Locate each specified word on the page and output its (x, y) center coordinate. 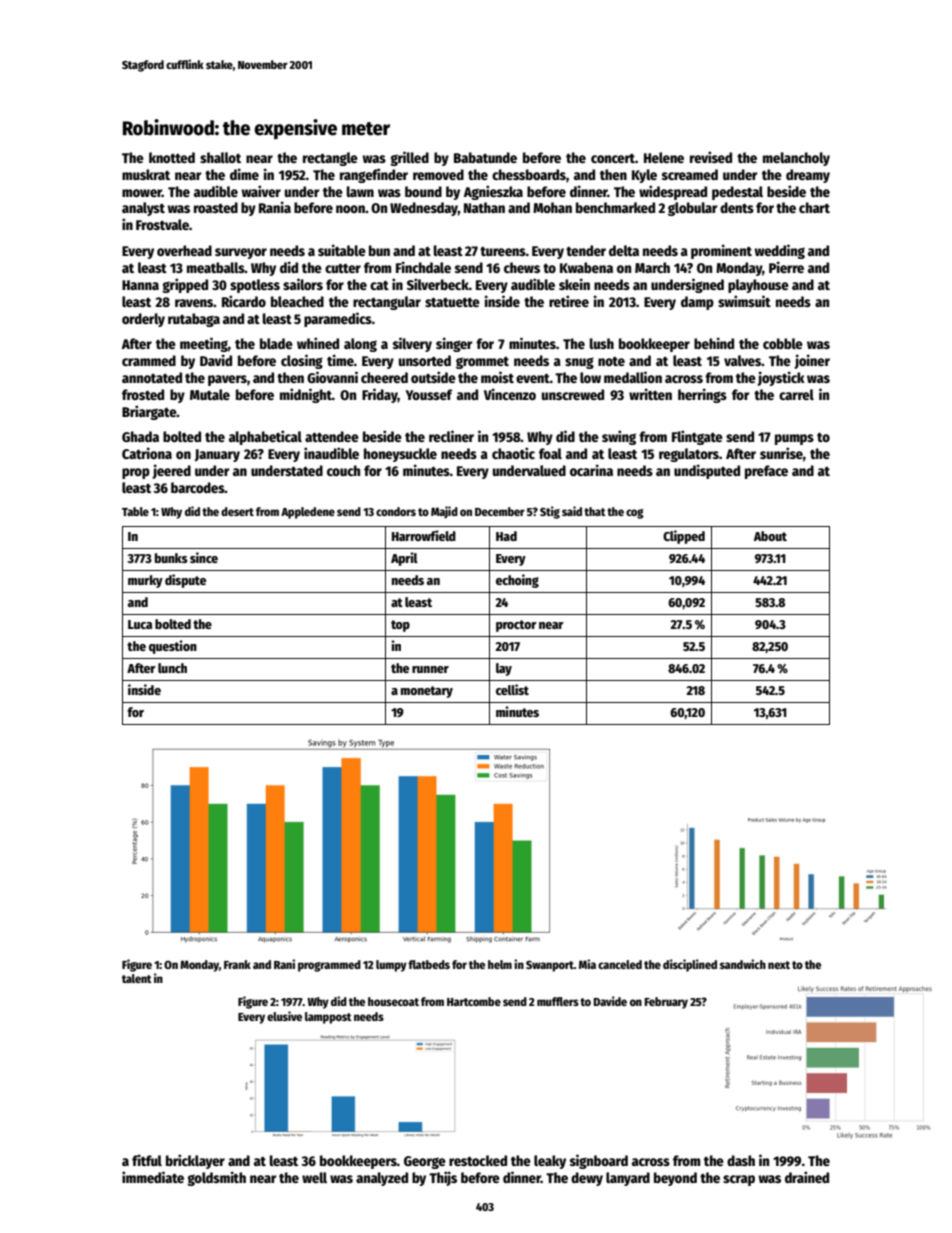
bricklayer (195, 1161)
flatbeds (429, 964)
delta (624, 250)
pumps (794, 439)
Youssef (429, 394)
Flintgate (697, 437)
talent (137, 978)
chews (522, 267)
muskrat (146, 174)
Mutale (210, 394)
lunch (172, 668)
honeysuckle (400, 455)
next (779, 965)
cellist (512, 689)
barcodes (198, 487)
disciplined (690, 965)
